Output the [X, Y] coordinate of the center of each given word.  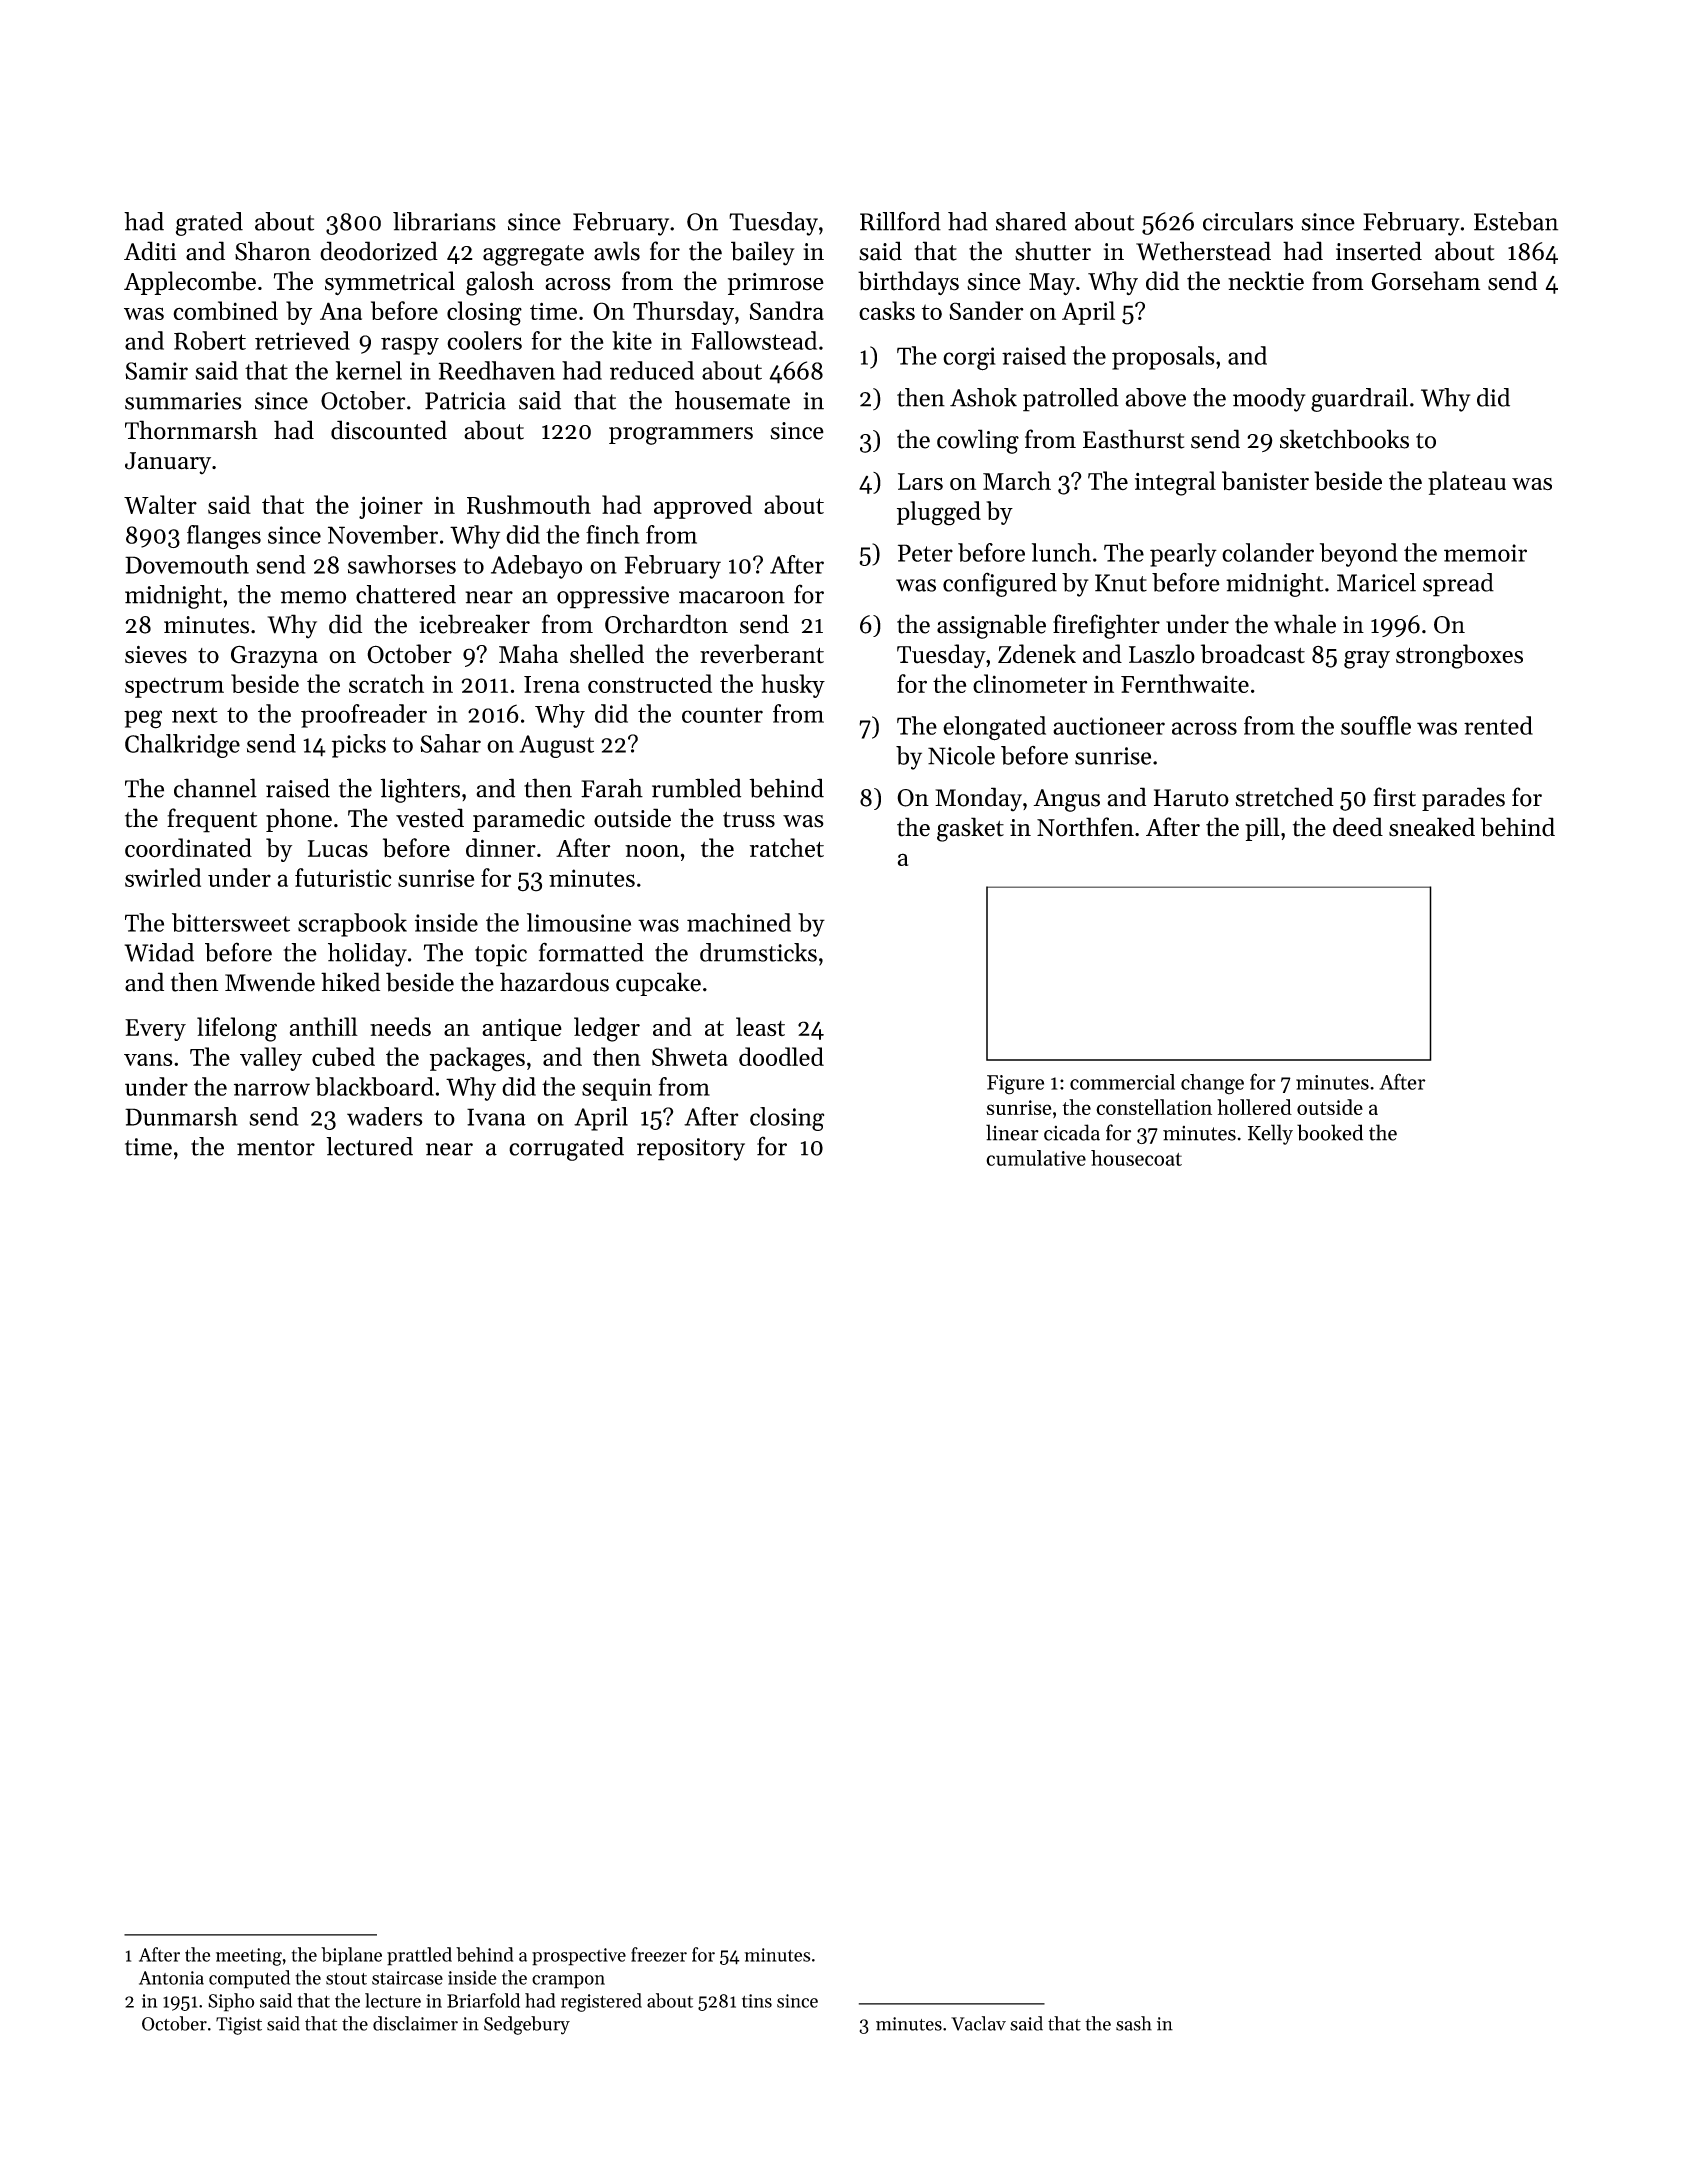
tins [757, 2001]
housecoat [1136, 1158]
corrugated [566, 1149]
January [168, 463]
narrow [272, 1089]
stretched [1284, 797]
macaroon [732, 597]
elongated [994, 728]
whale [1305, 624]
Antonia [171, 1978]
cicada [1072, 1132]
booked [1330, 1132]
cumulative [1036, 1158]
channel [215, 788]
